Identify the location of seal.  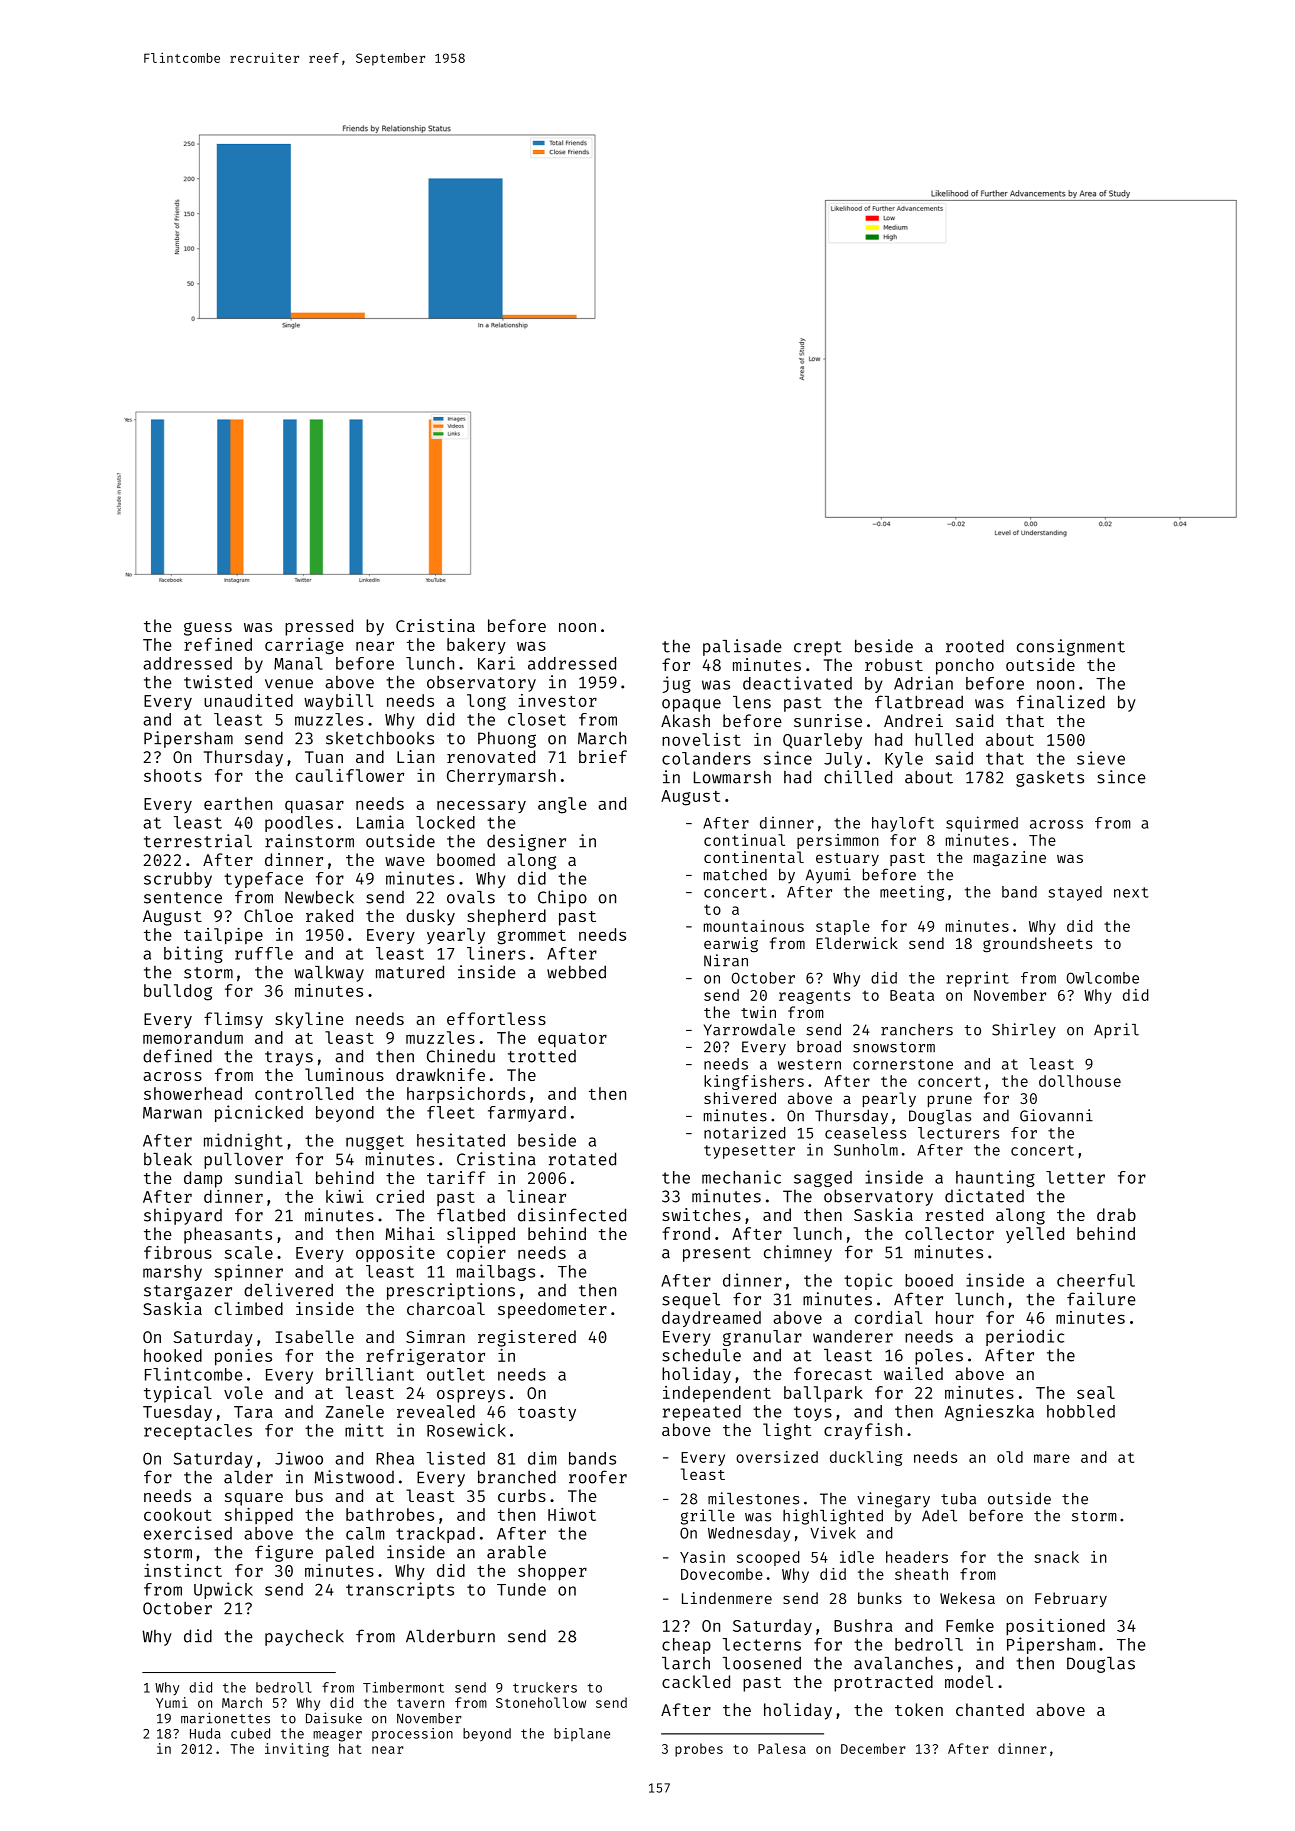
(1096, 1392).
